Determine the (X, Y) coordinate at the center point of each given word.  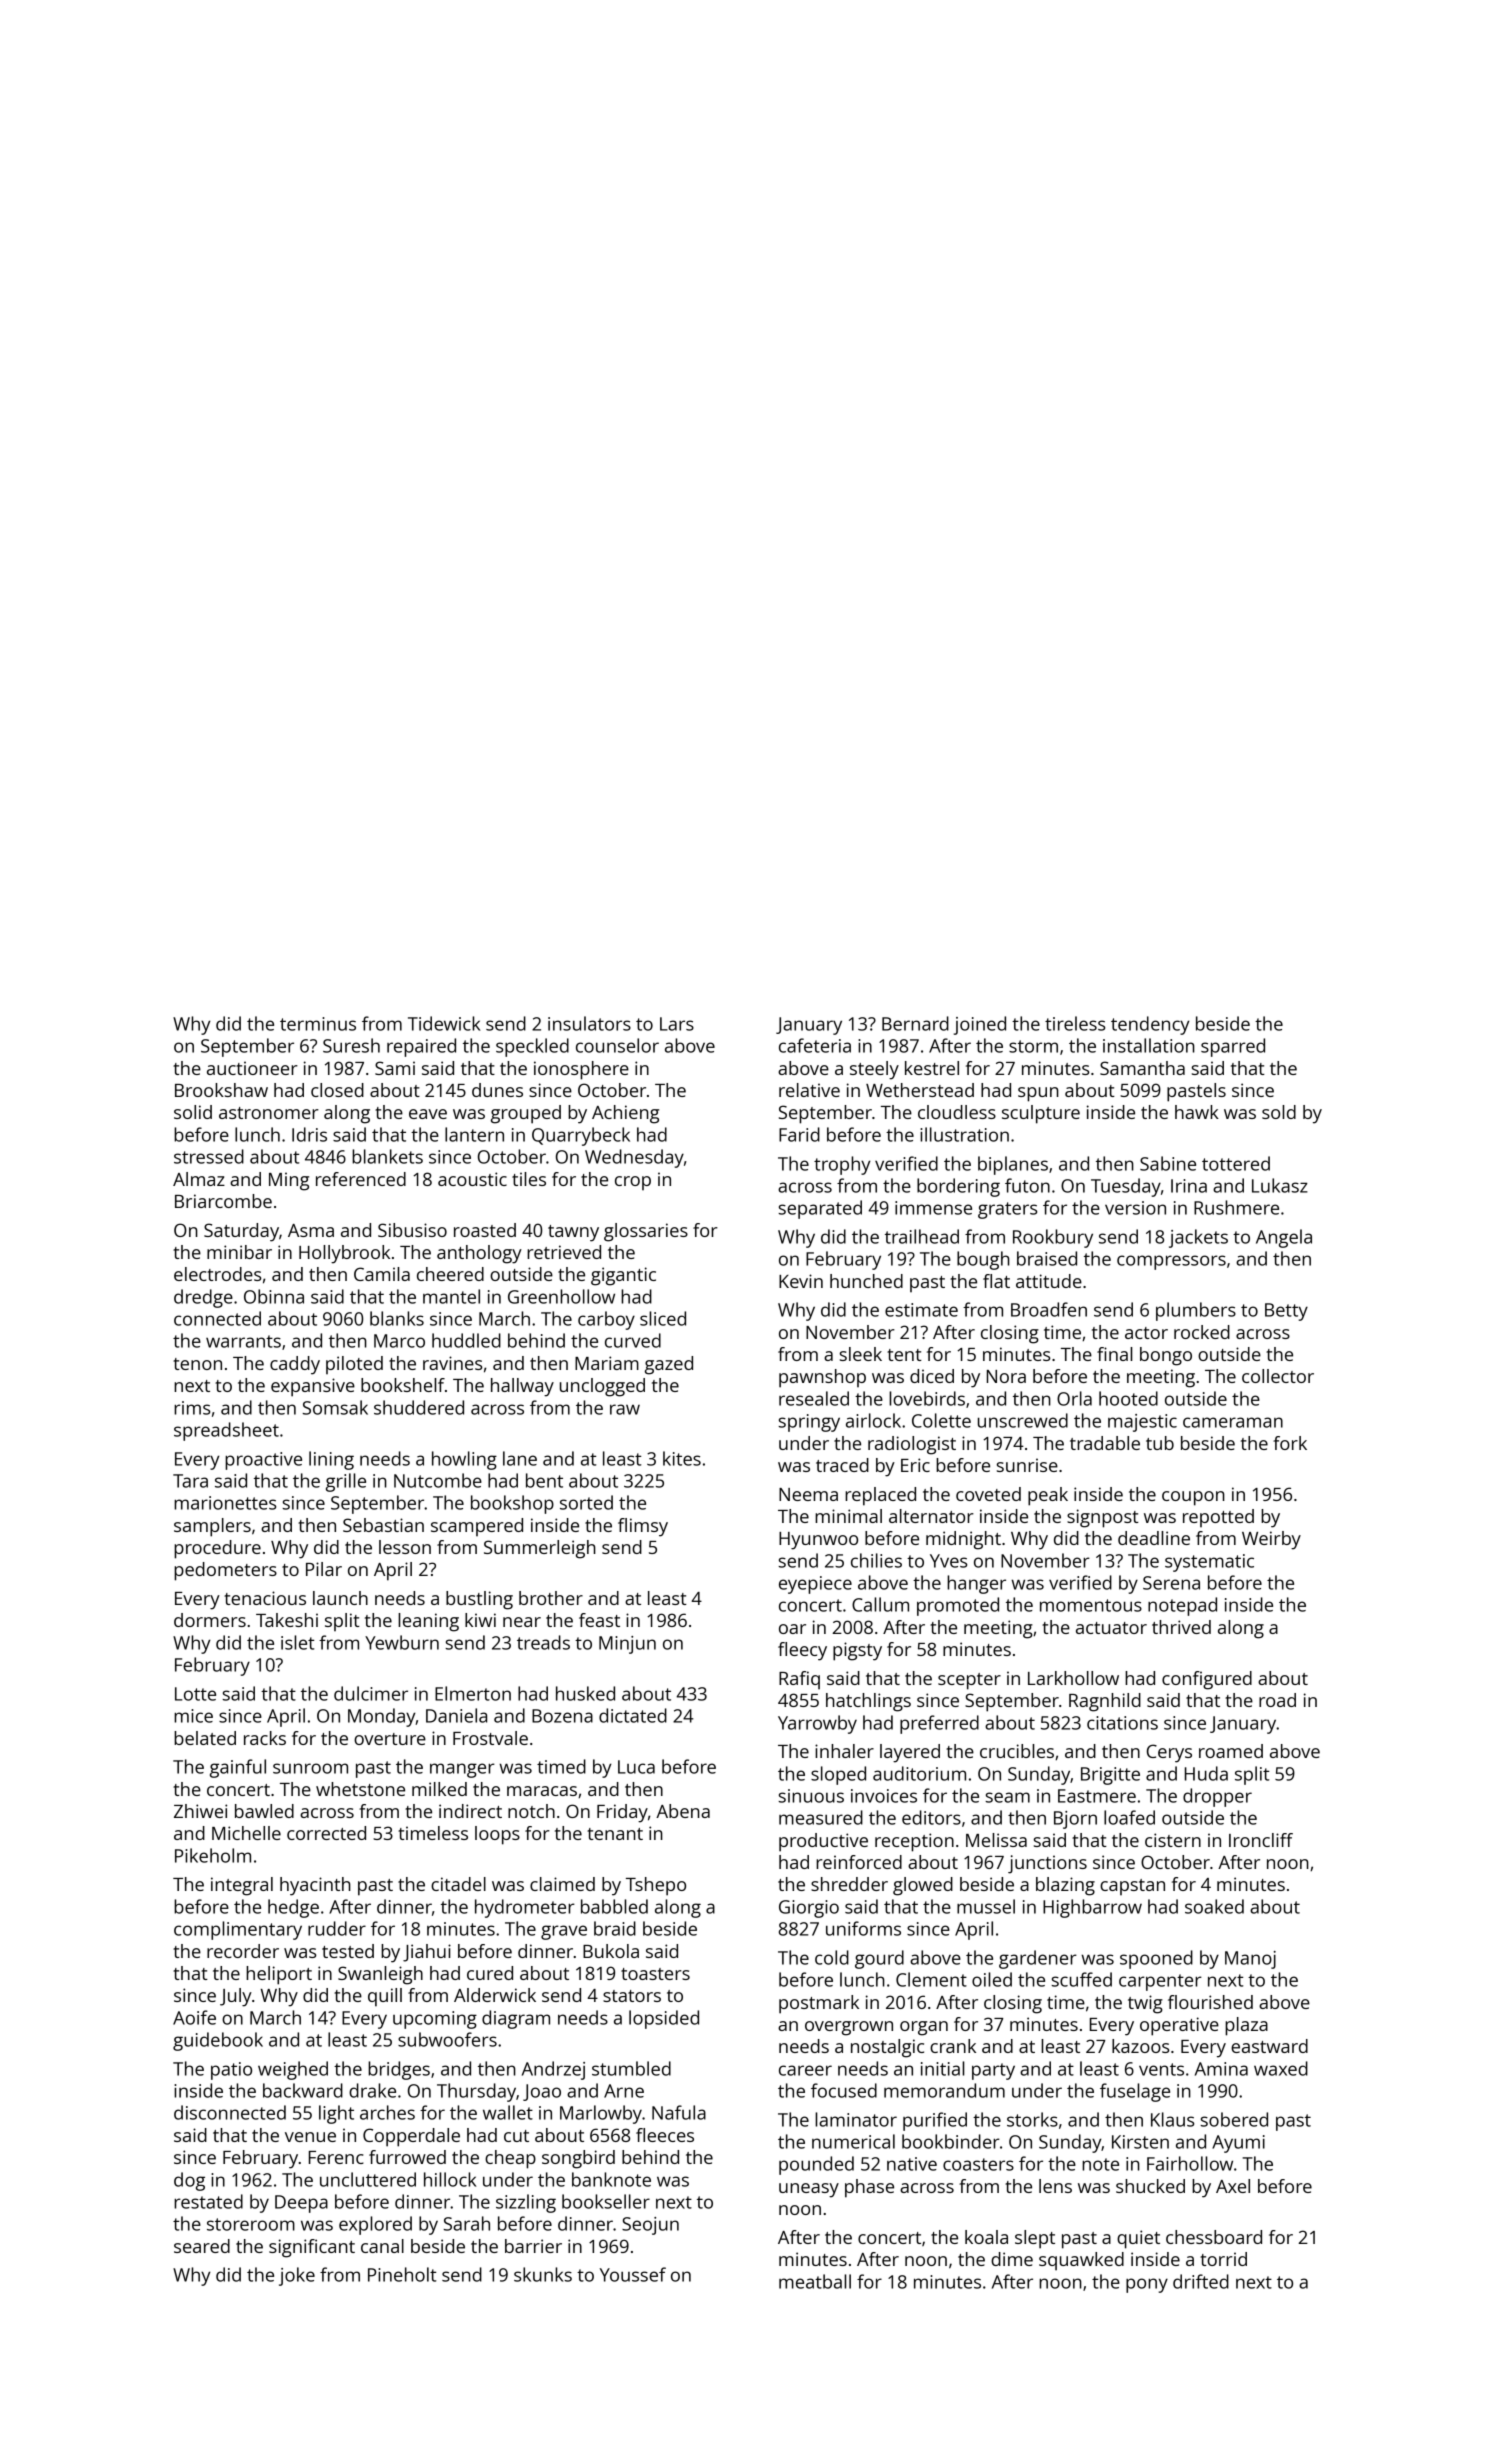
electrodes (217, 1274)
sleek (861, 1354)
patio (231, 2071)
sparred (1233, 1047)
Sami (395, 1068)
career (805, 2070)
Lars (677, 1024)
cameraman (1233, 1422)
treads (543, 1642)
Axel (1233, 2186)
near (522, 1622)
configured (1207, 1680)
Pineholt (402, 2274)
